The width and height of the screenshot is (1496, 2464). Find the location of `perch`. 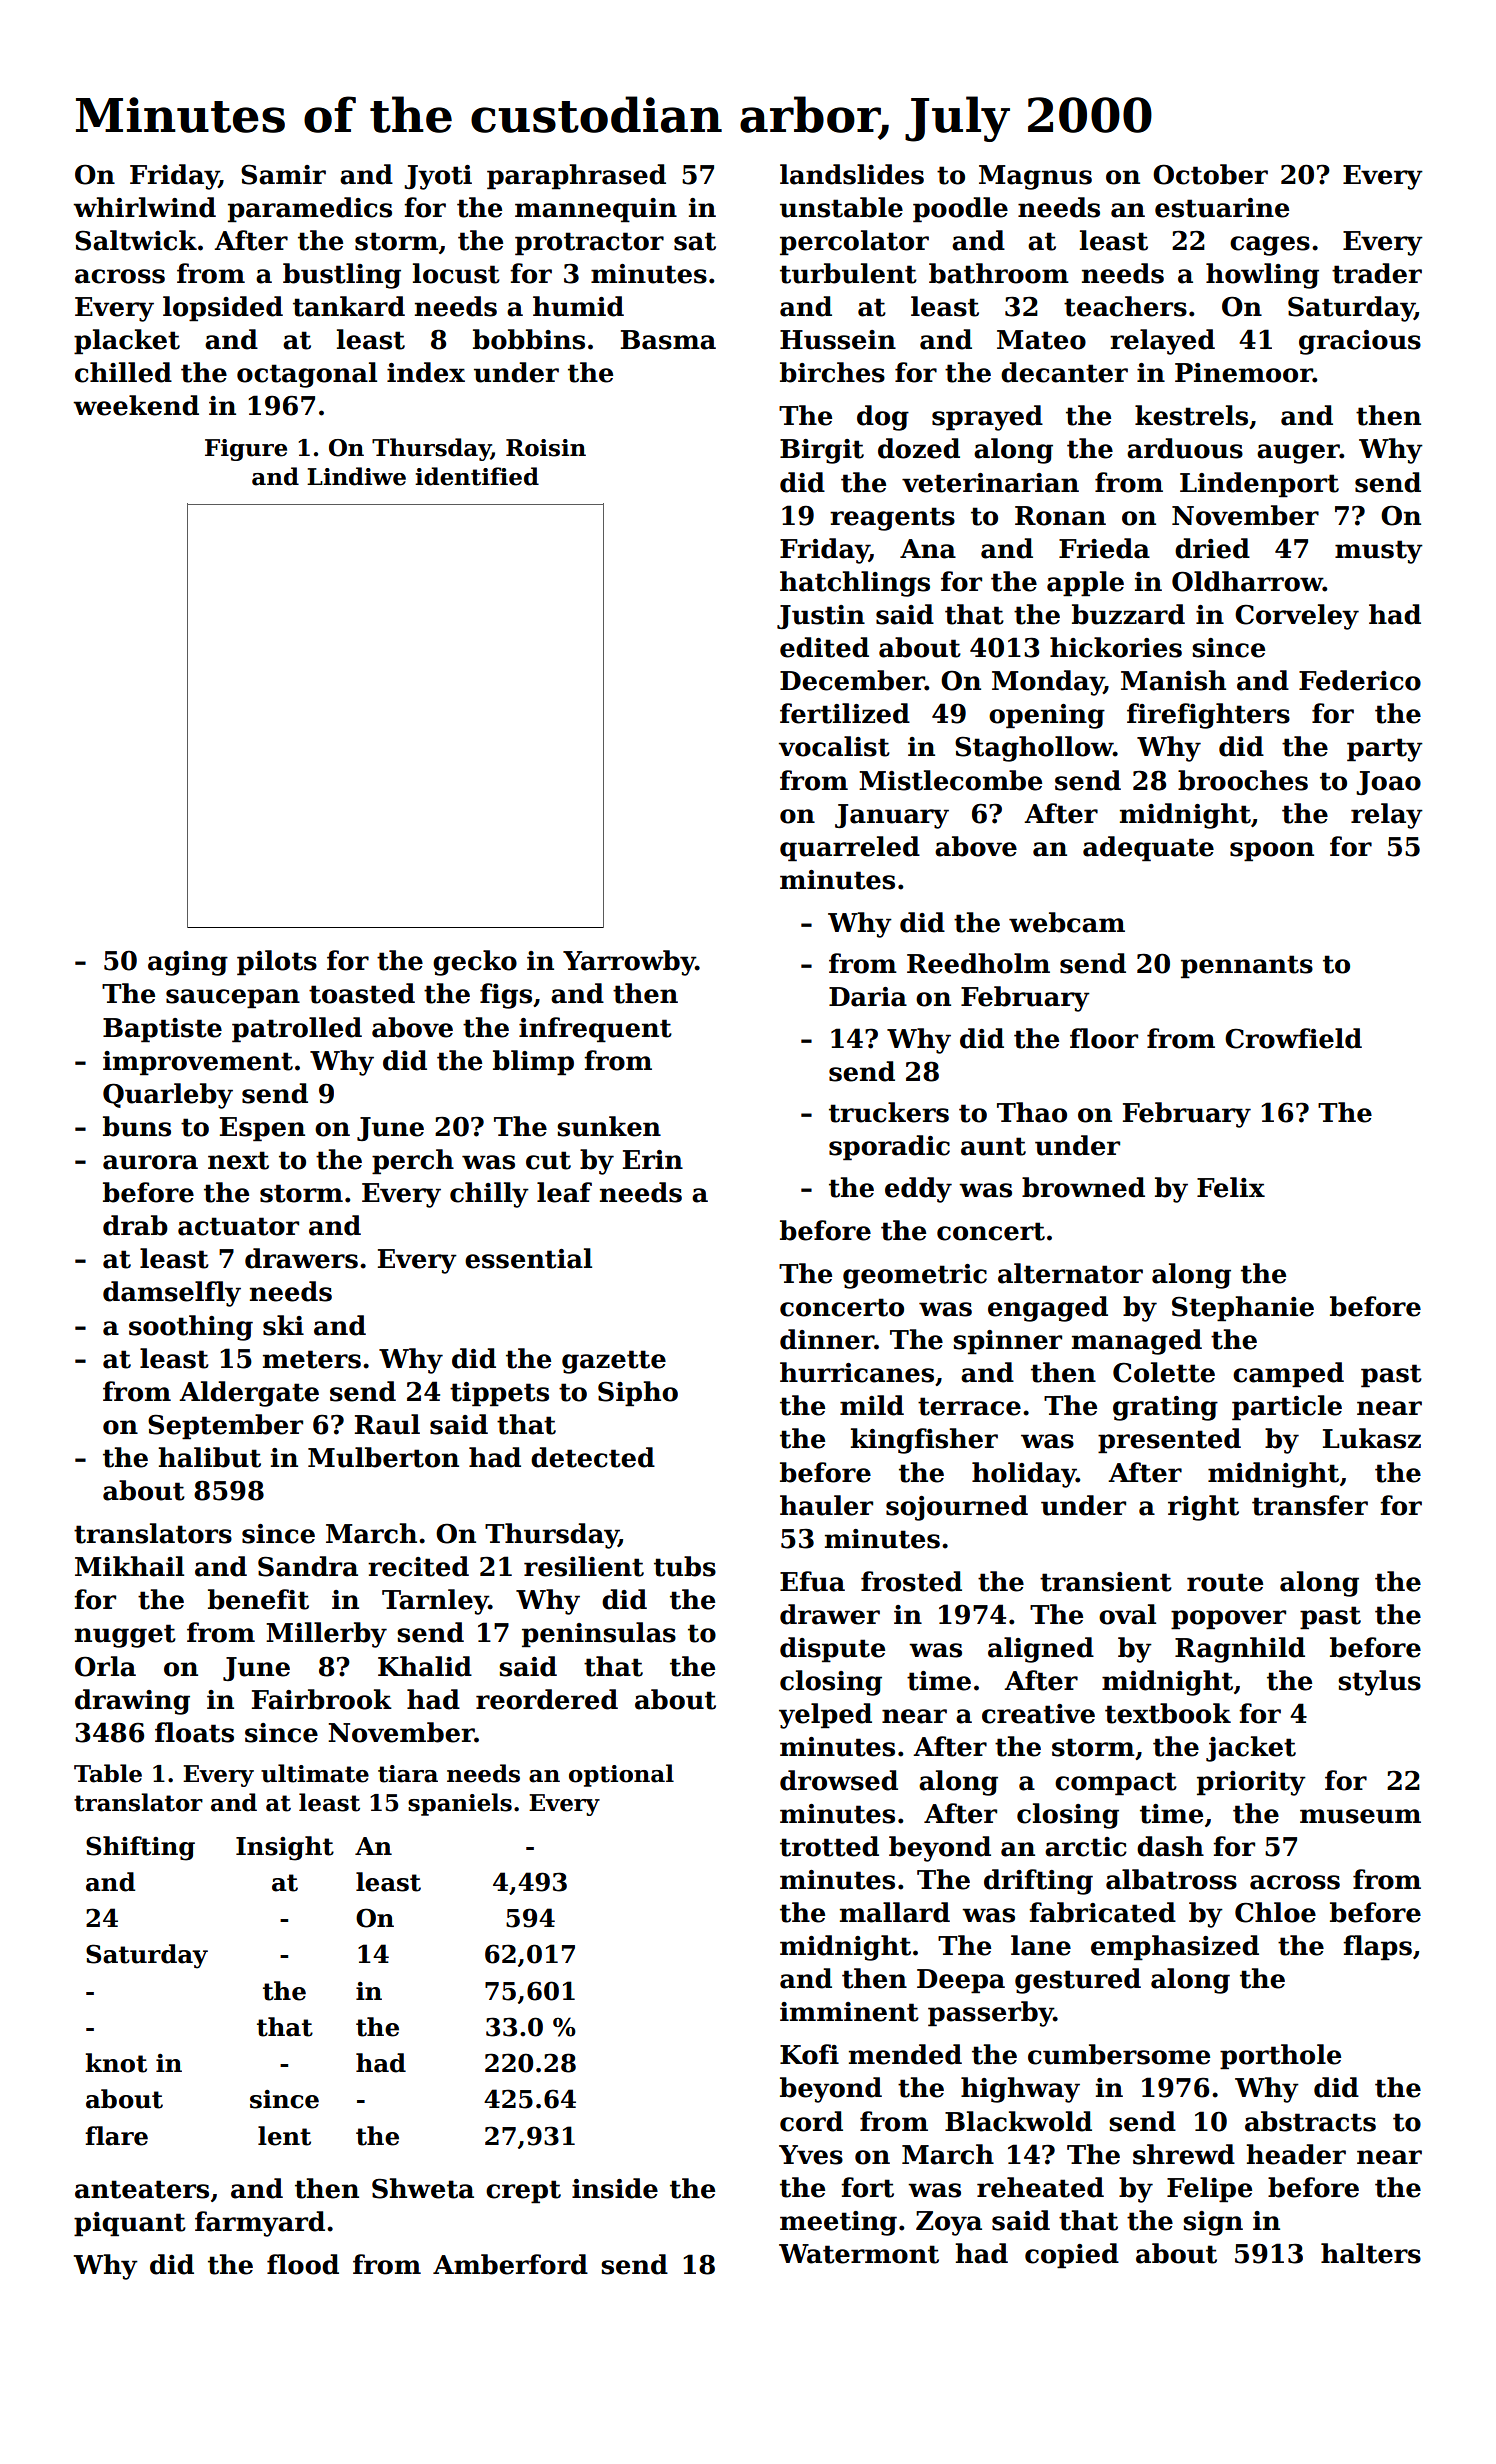

perch is located at coordinates (413, 1162).
